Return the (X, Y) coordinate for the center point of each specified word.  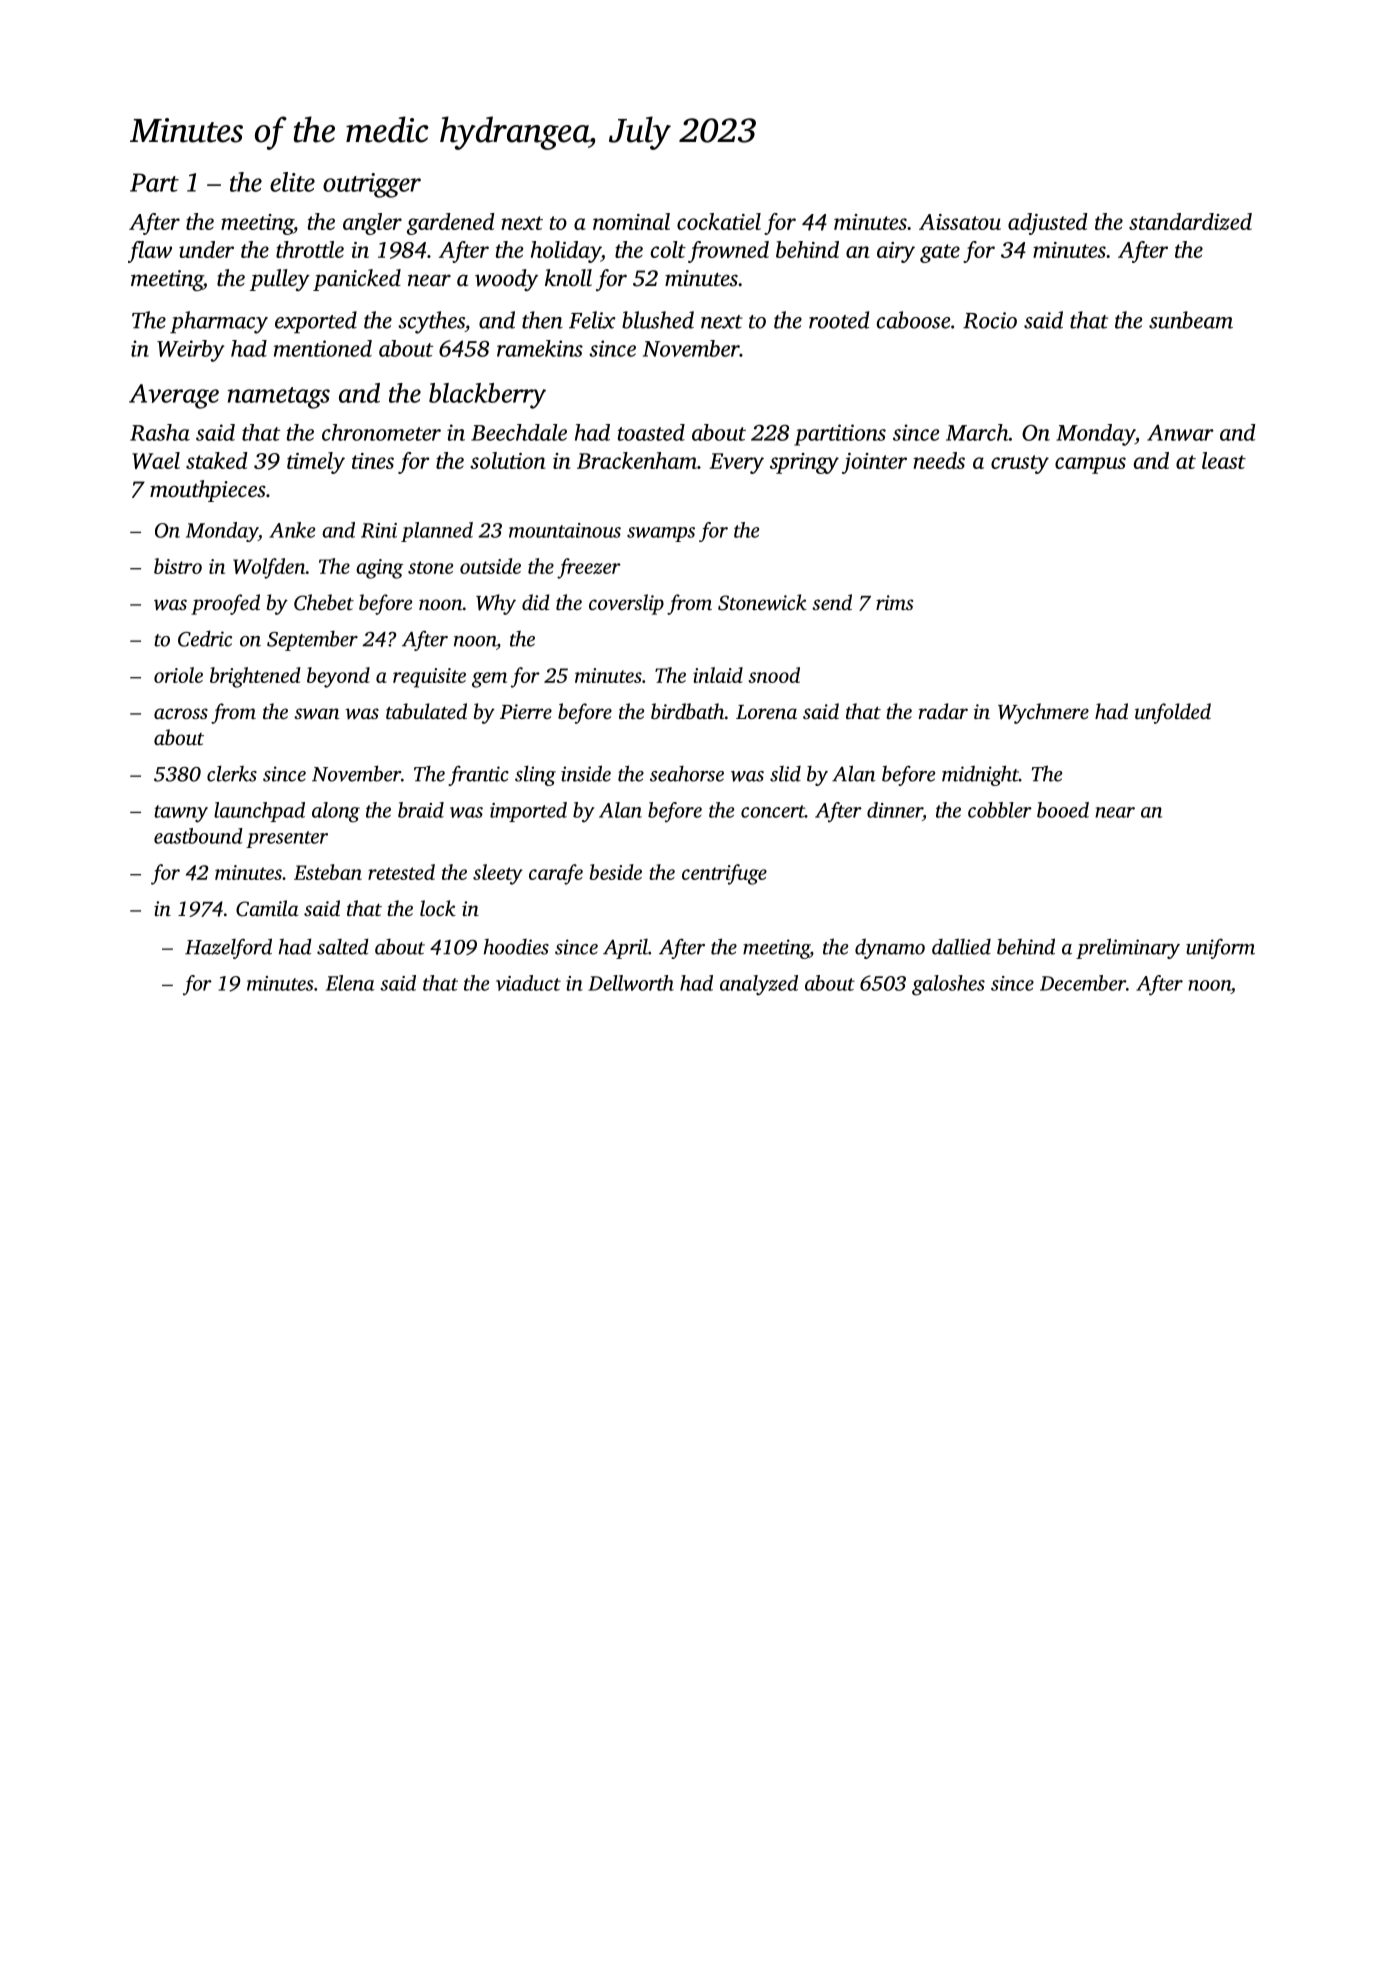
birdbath (687, 711)
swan (316, 714)
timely (316, 463)
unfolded (1173, 713)
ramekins (540, 348)
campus (1090, 465)
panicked (357, 280)
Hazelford (228, 948)
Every (736, 463)
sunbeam (1191, 320)
